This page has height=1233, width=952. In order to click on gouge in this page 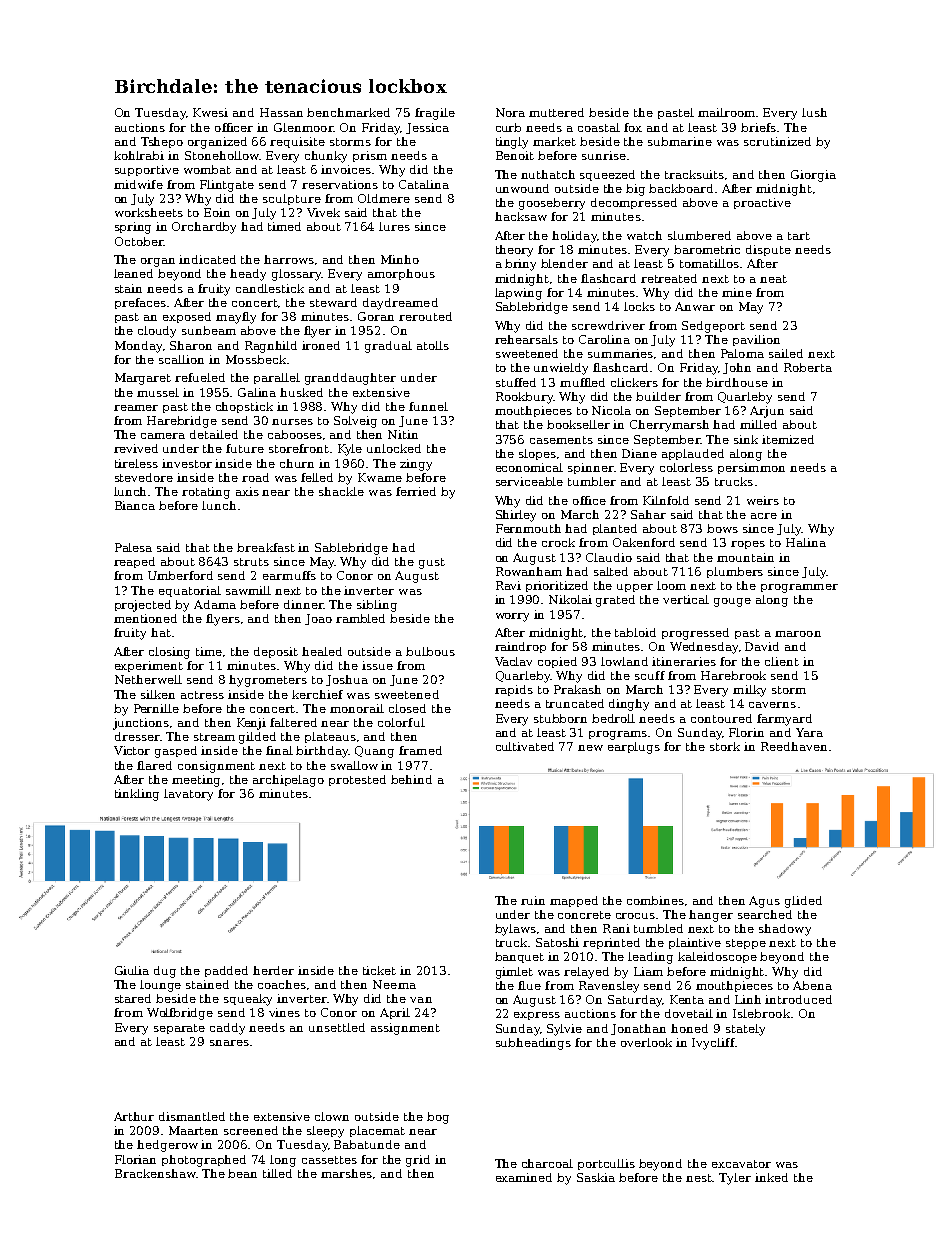, I will do `click(732, 602)`.
